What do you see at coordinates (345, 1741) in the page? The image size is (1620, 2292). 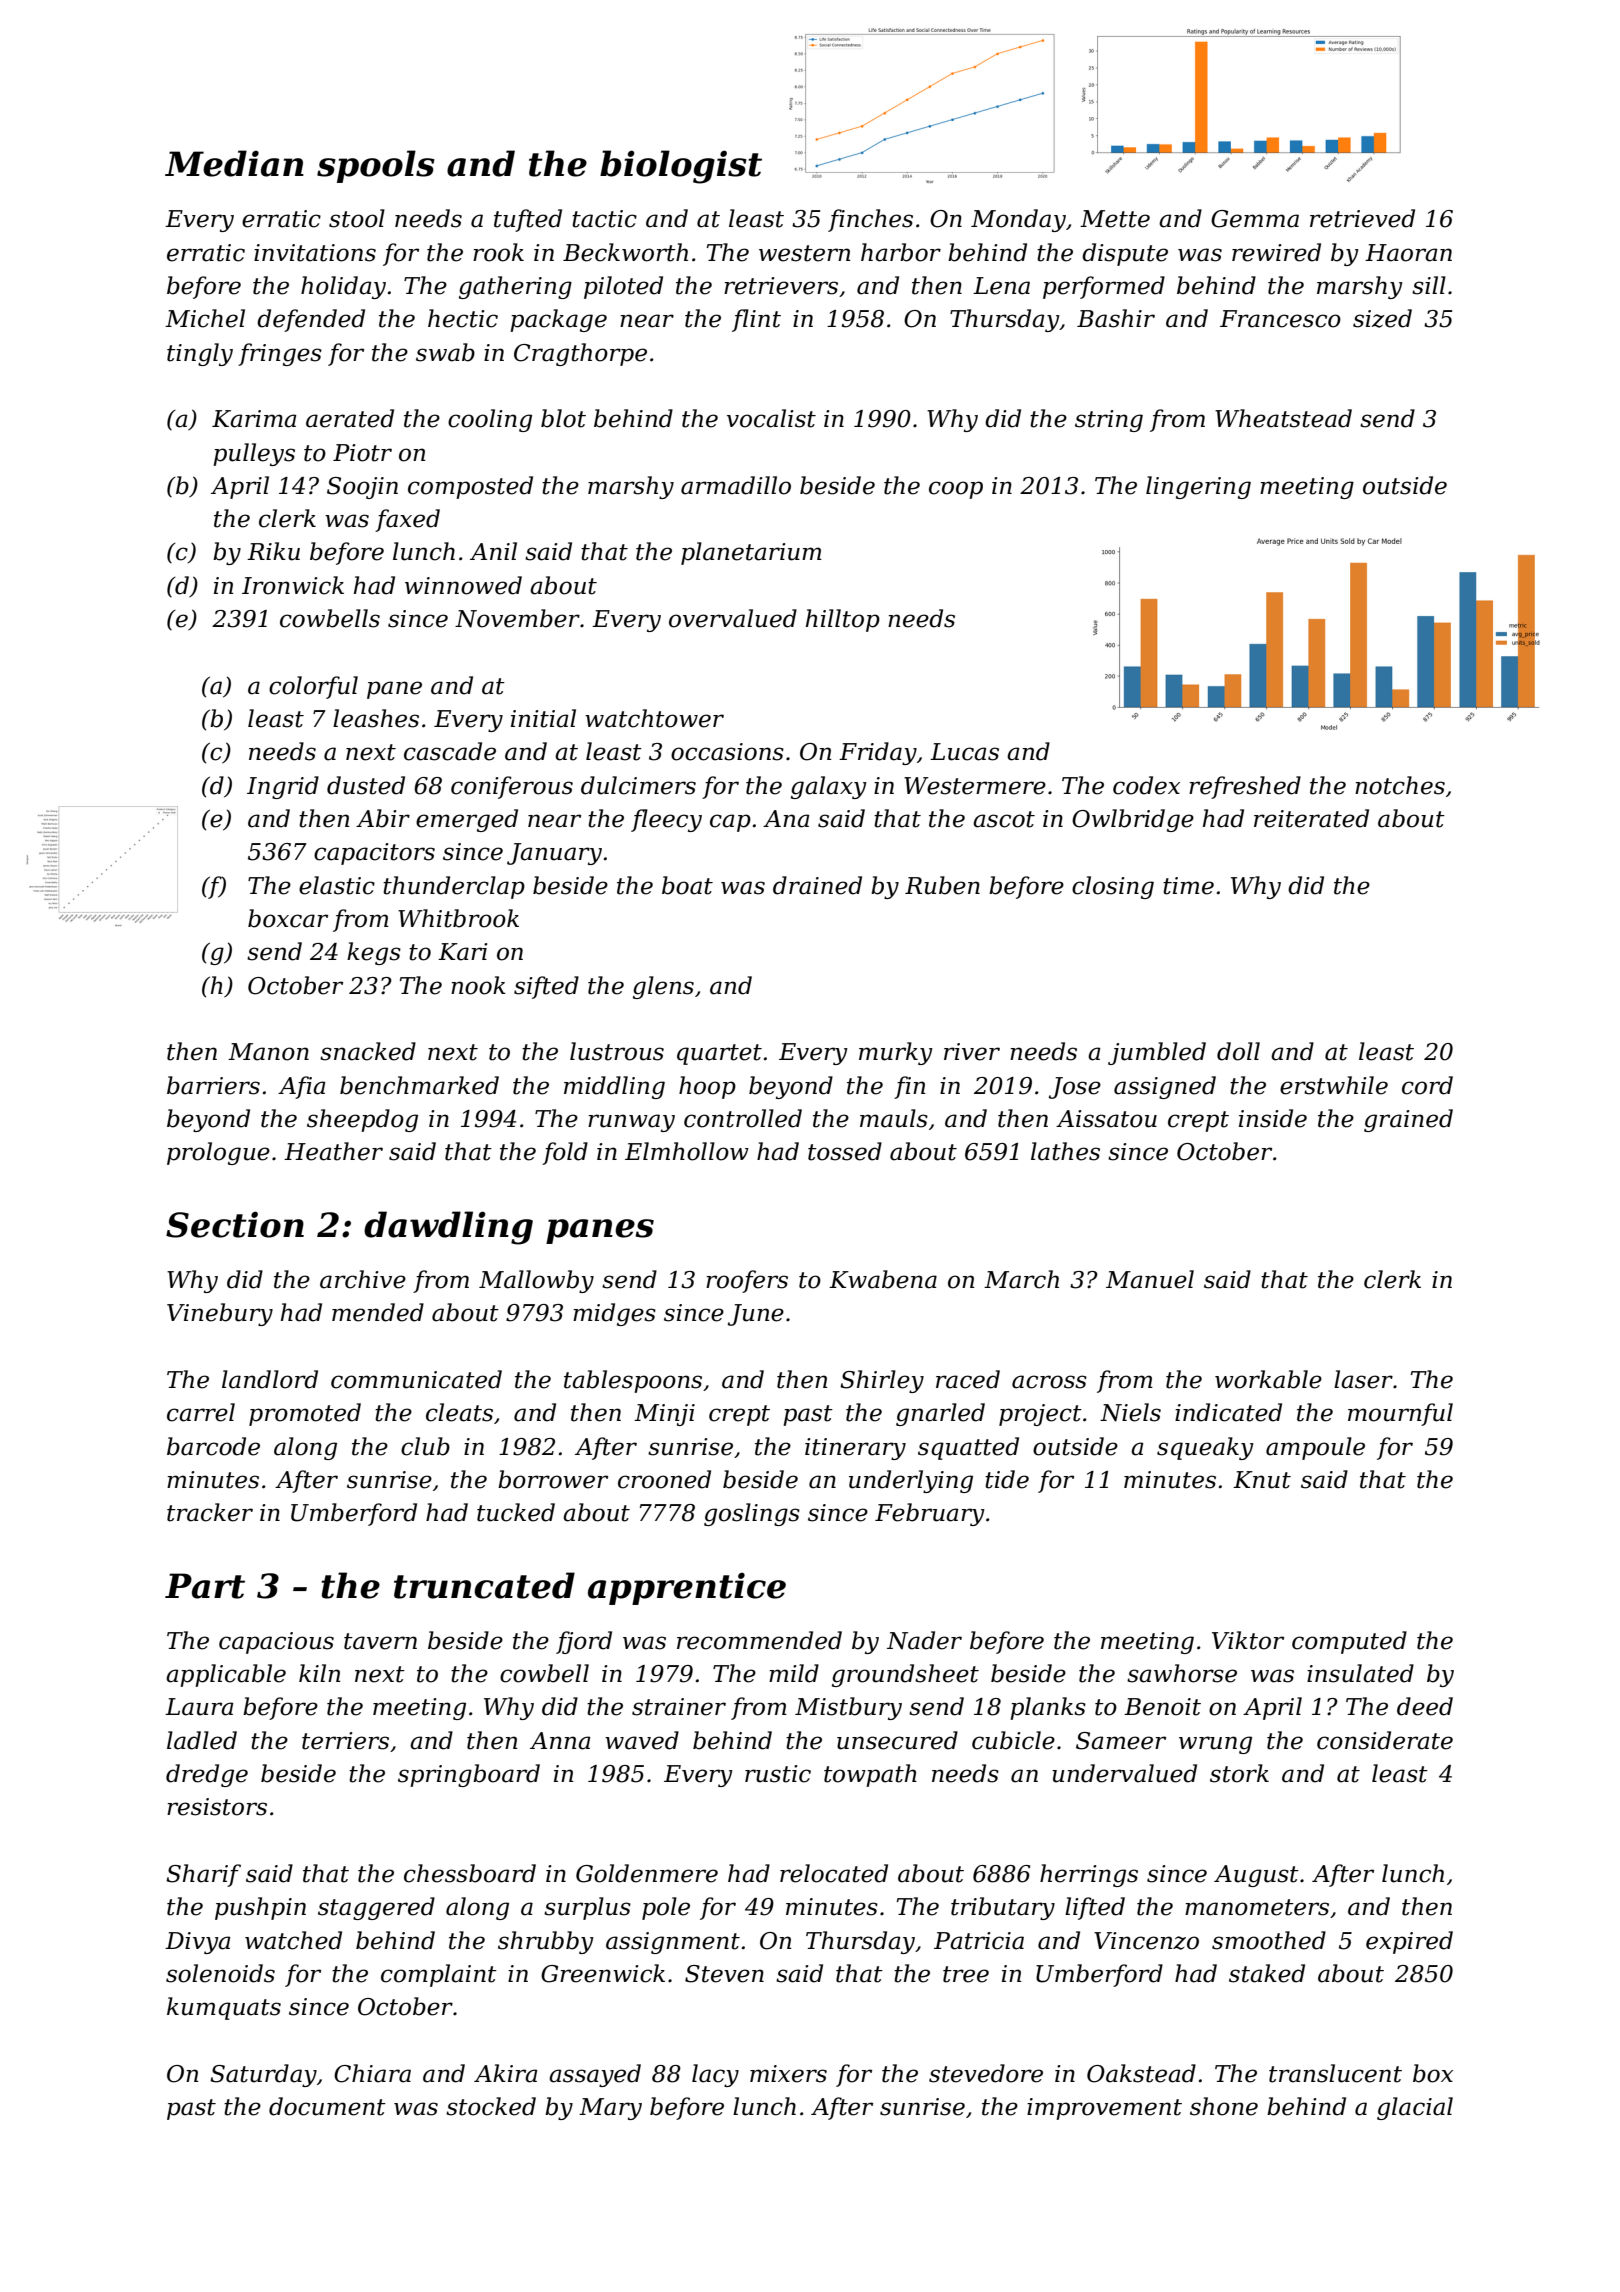 I see `terriers` at bounding box center [345, 1741].
